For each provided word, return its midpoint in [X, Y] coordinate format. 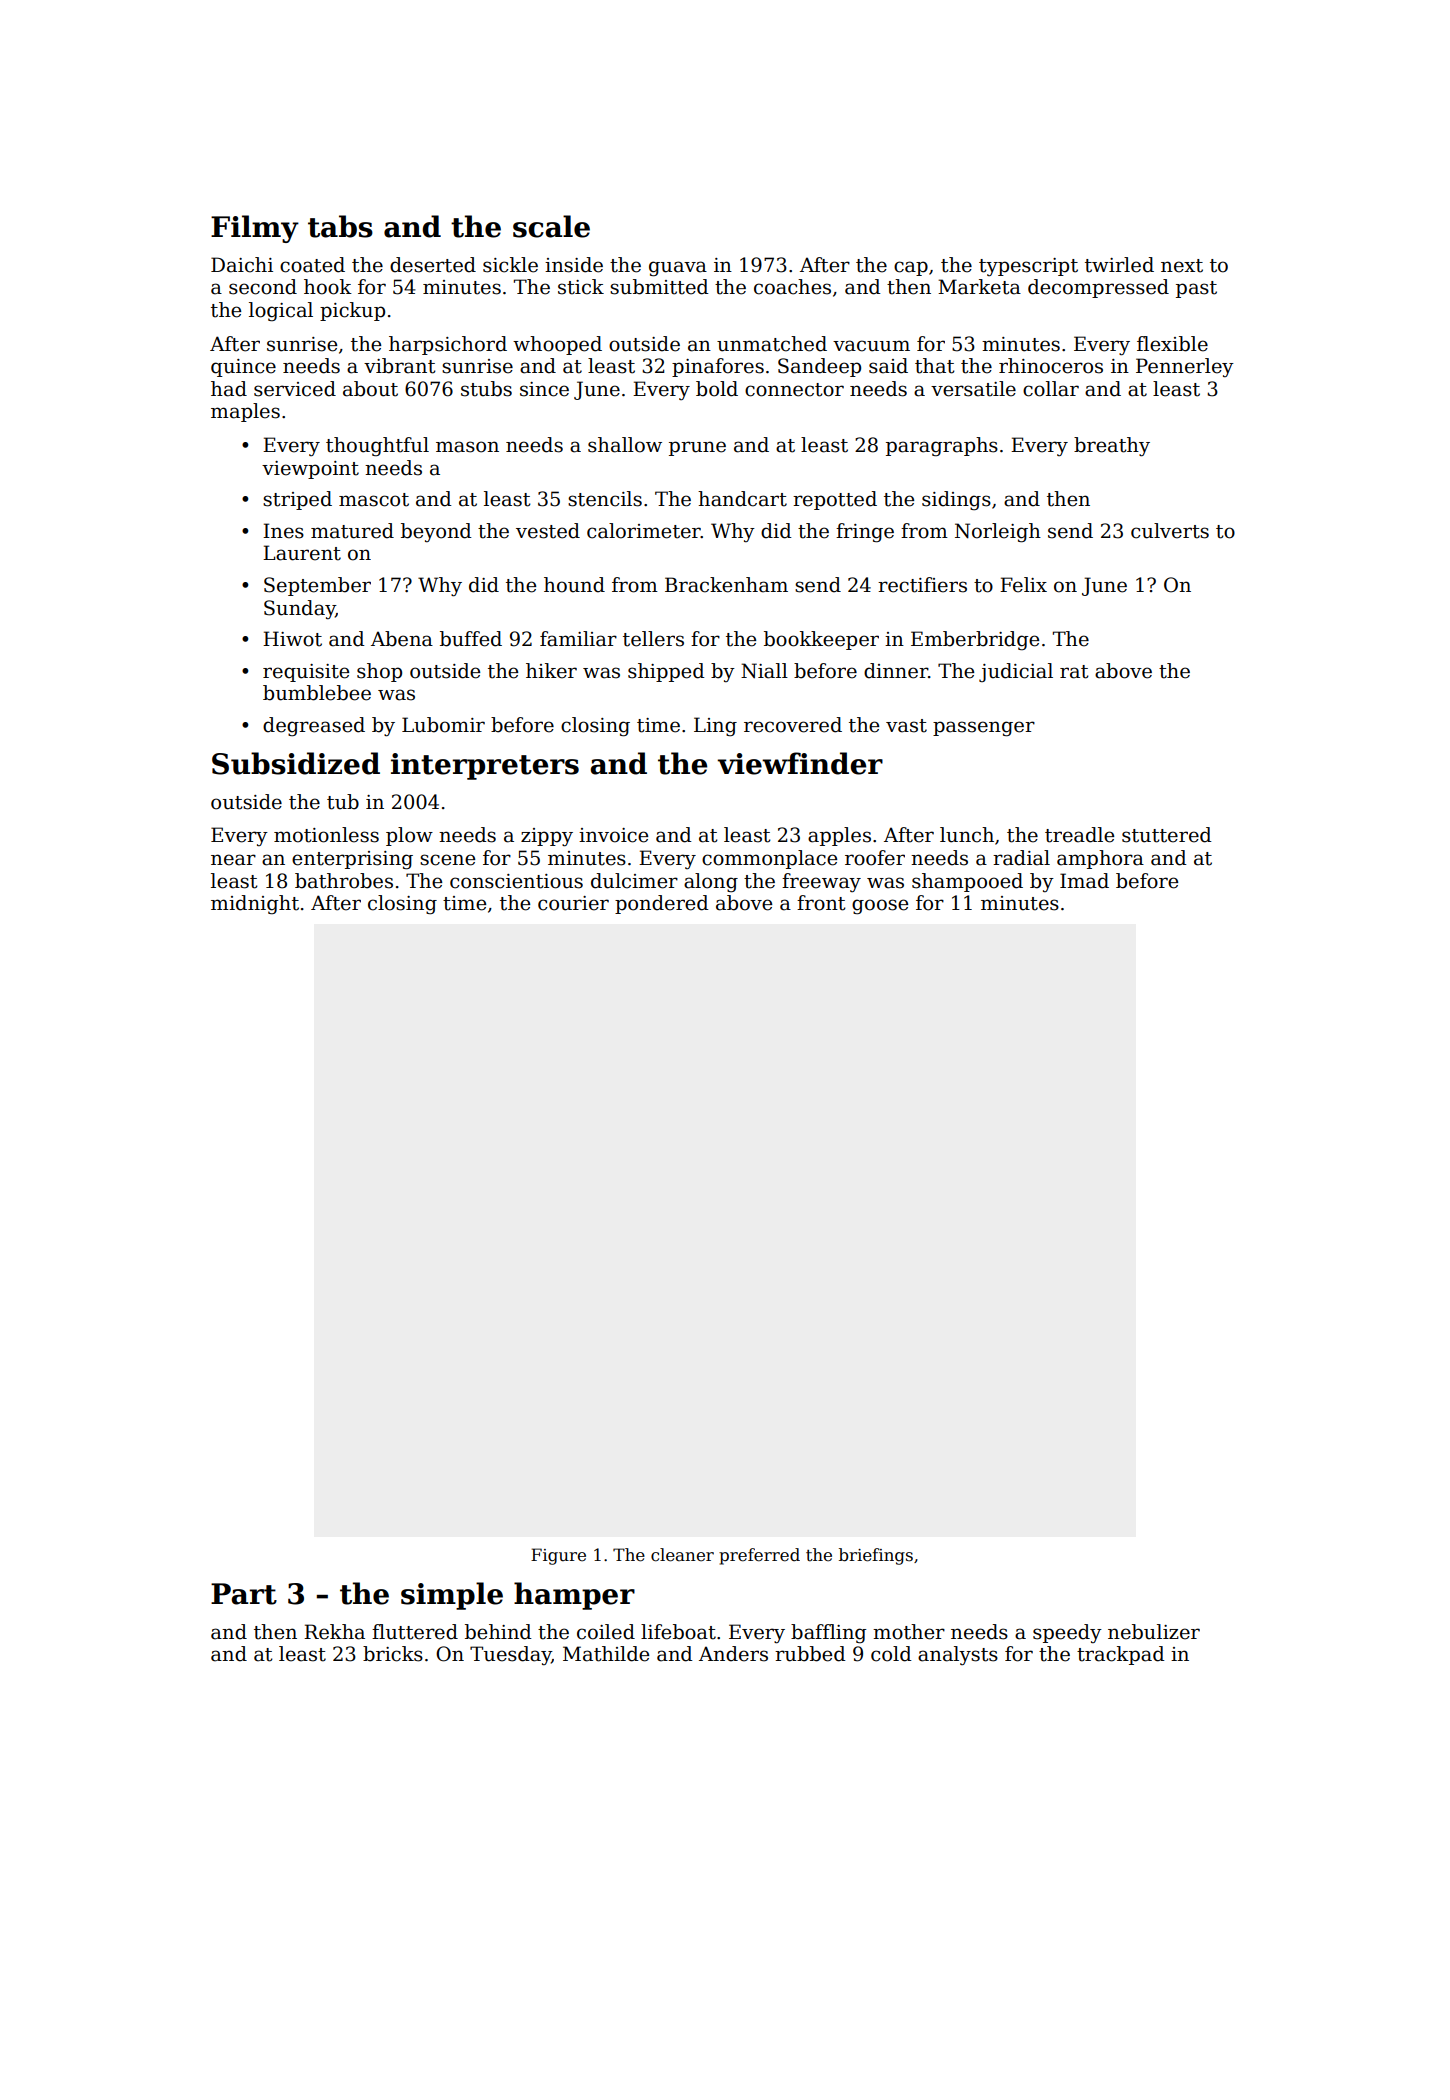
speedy [1067, 1633]
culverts [1170, 531]
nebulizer [1154, 1632]
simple [452, 1596]
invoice [613, 835]
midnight [255, 904]
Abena [402, 639]
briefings [876, 1556]
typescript [1028, 267]
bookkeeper [821, 640]
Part [244, 1594]
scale [551, 226]
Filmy [255, 229]
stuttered [1167, 835]
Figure [558, 1556]
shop [379, 672]
